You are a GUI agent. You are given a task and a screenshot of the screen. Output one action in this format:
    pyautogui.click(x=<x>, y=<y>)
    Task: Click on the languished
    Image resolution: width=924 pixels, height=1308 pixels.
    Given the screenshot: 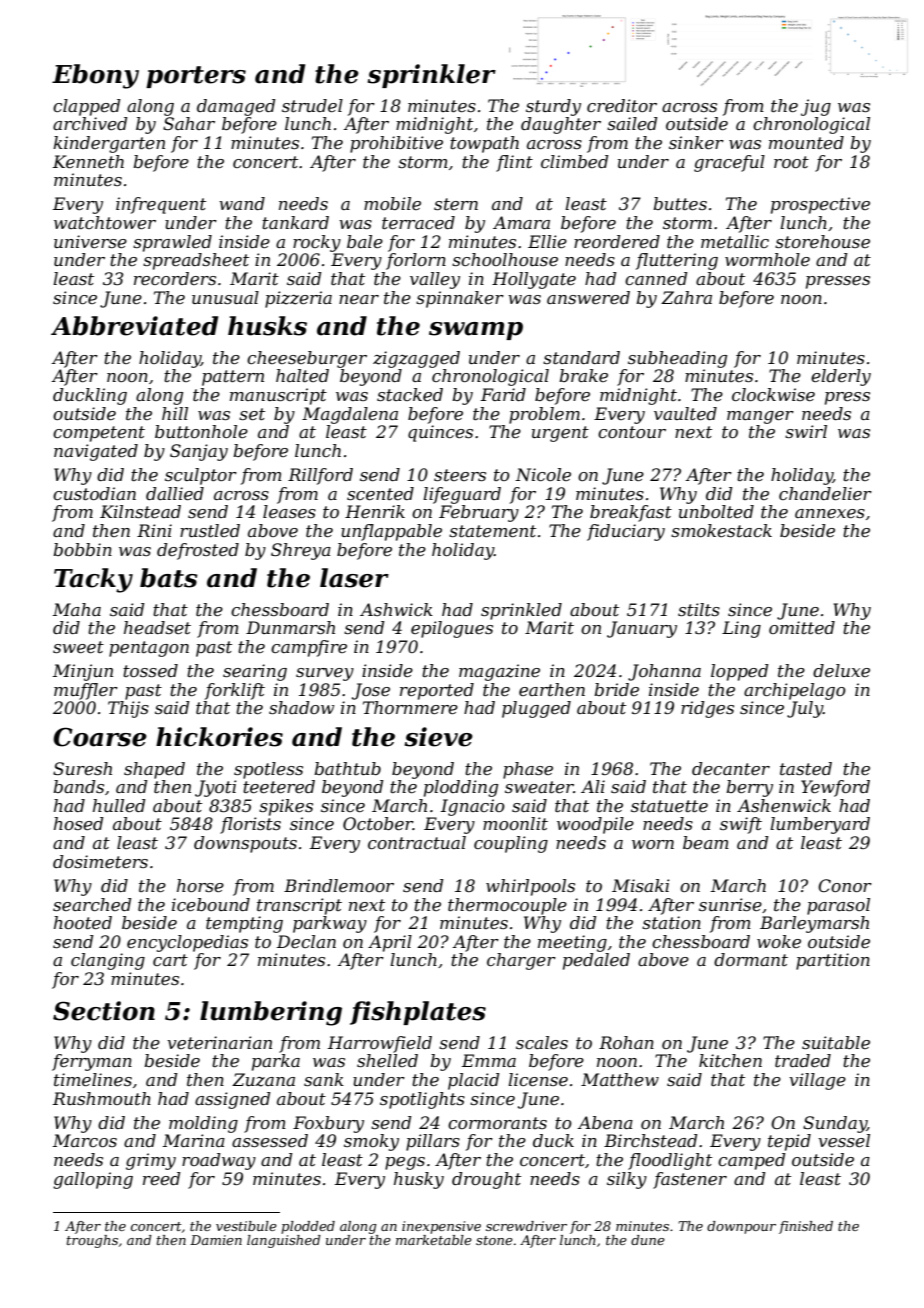 What is the action you would take?
    pyautogui.click(x=284, y=1241)
